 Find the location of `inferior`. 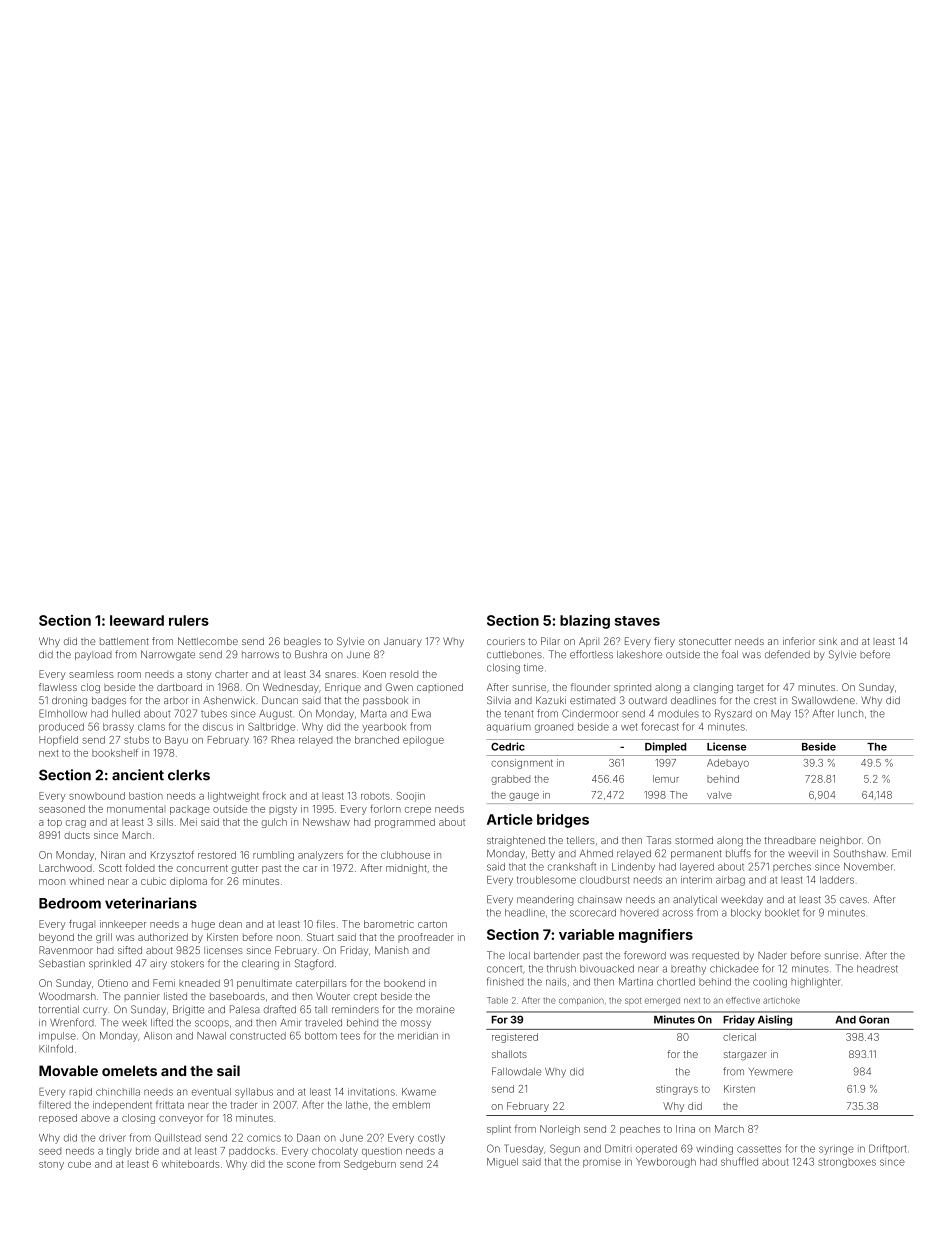

inferior is located at coordinates (799, 641).
